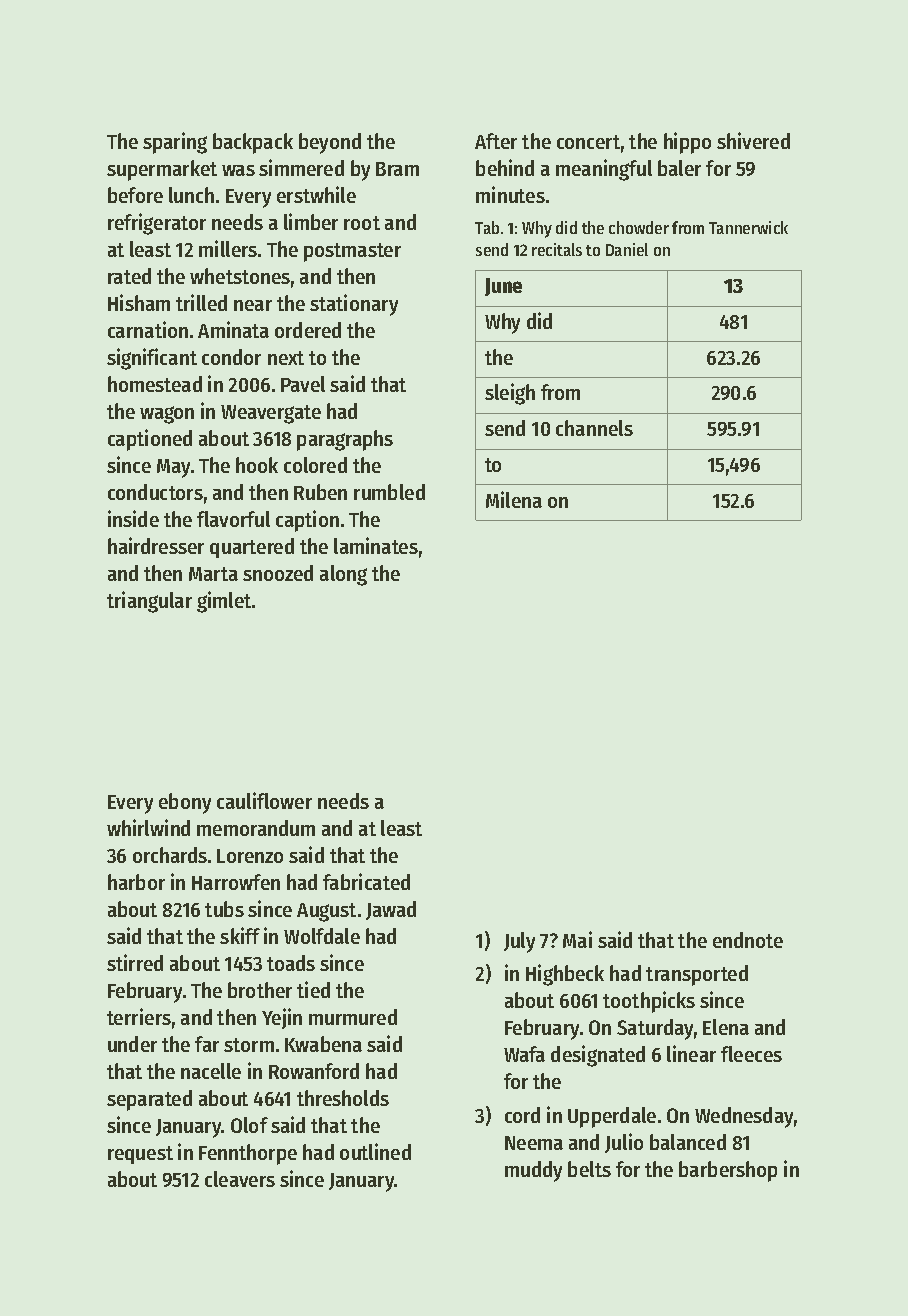 This page has height=1316, width=908. I want to click on Elena, so click(726, 1027).
